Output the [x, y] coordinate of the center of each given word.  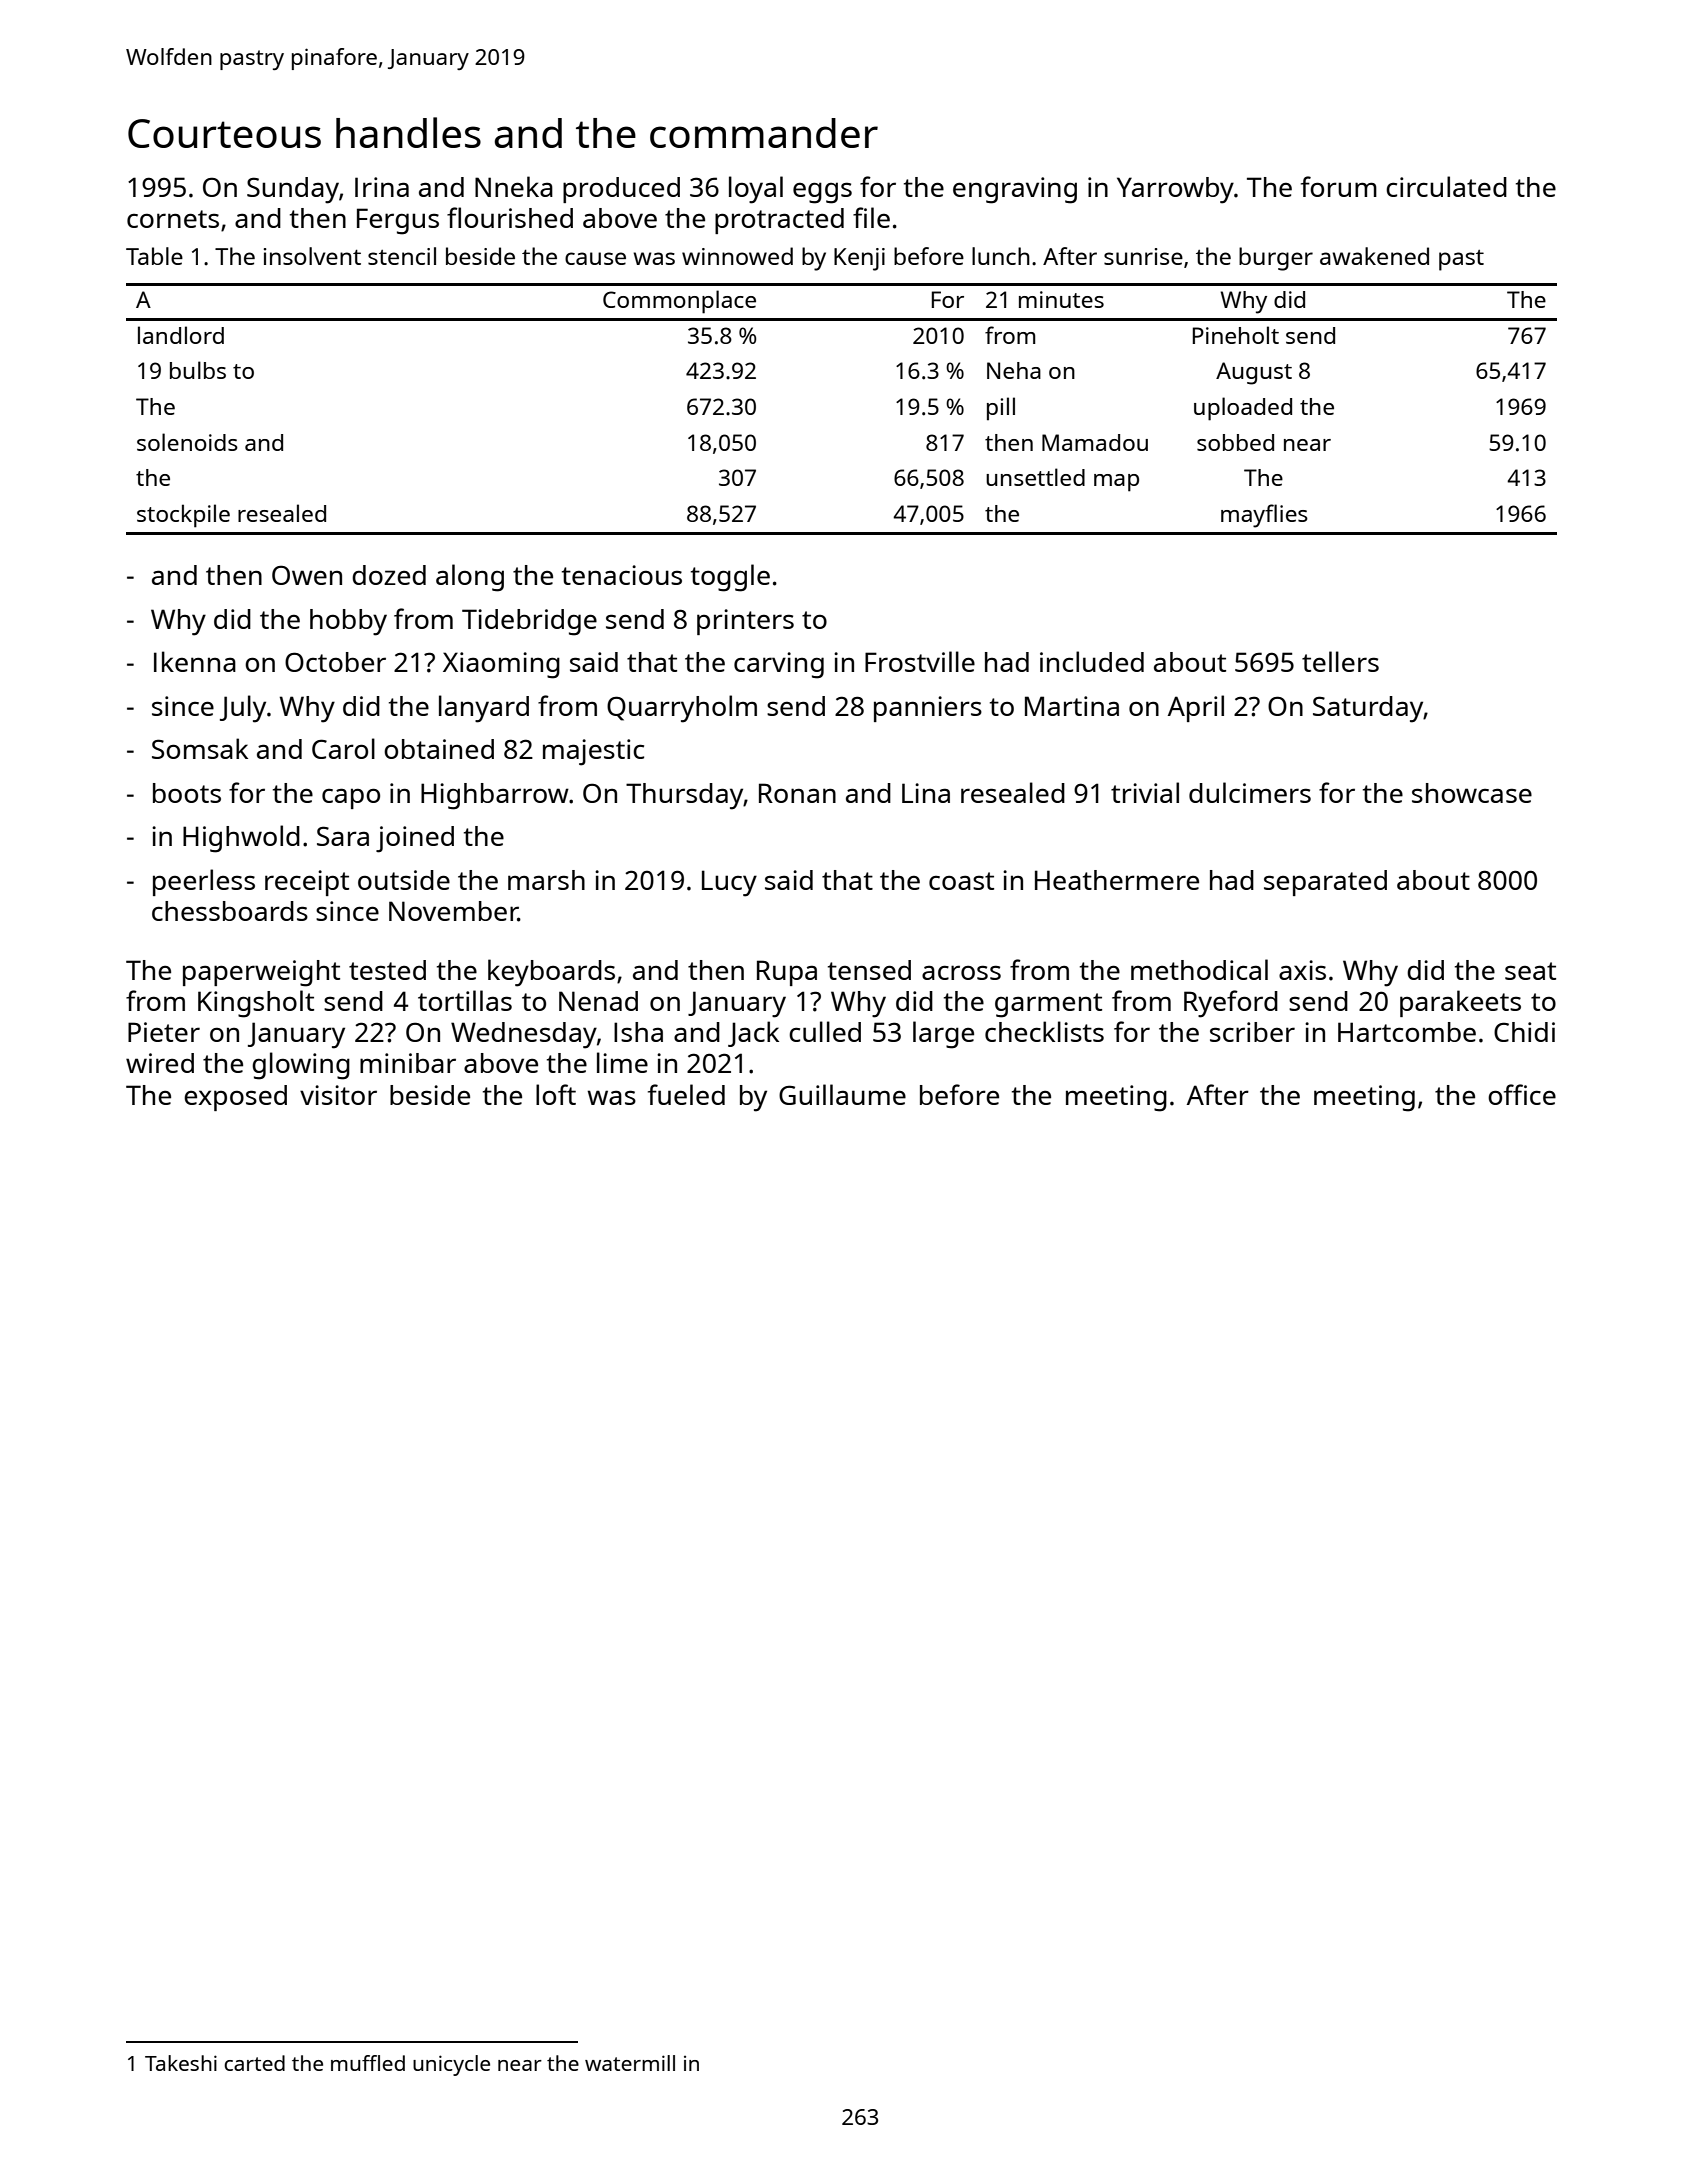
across [961, 972]
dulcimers [1250, 792]
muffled [368, 2063]
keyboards [551, 973]
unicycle [451, 2065]
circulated [1446, 186]
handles [408, 132]
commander [764, 133]
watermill [630, 2063]
